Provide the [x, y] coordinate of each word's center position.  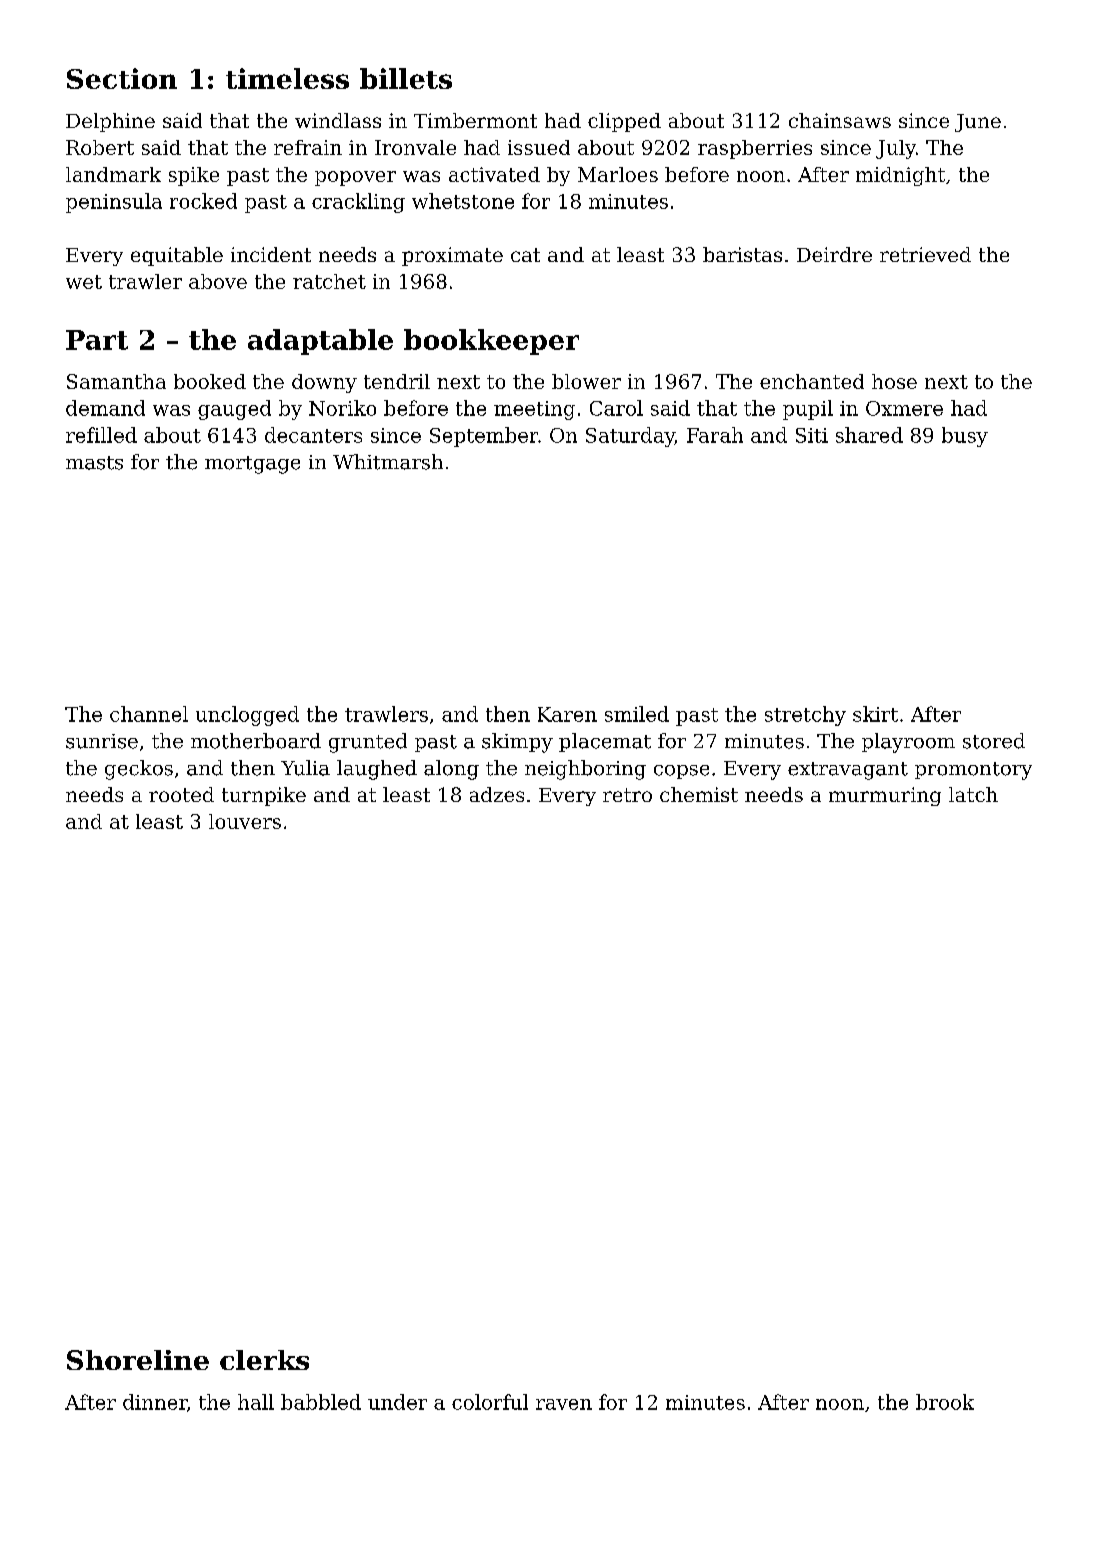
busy [965, 437]
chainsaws [840, 120]
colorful [490, 1402]
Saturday [630, 437]
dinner [155, 1402]
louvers [245, 821]
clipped [624, 122]
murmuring [885, 796]
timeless [287, 78]
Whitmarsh [388, 462]
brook [945, 1402]
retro [627, 795]
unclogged [247, 716]
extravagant [848, 771]
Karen [567, 714]
